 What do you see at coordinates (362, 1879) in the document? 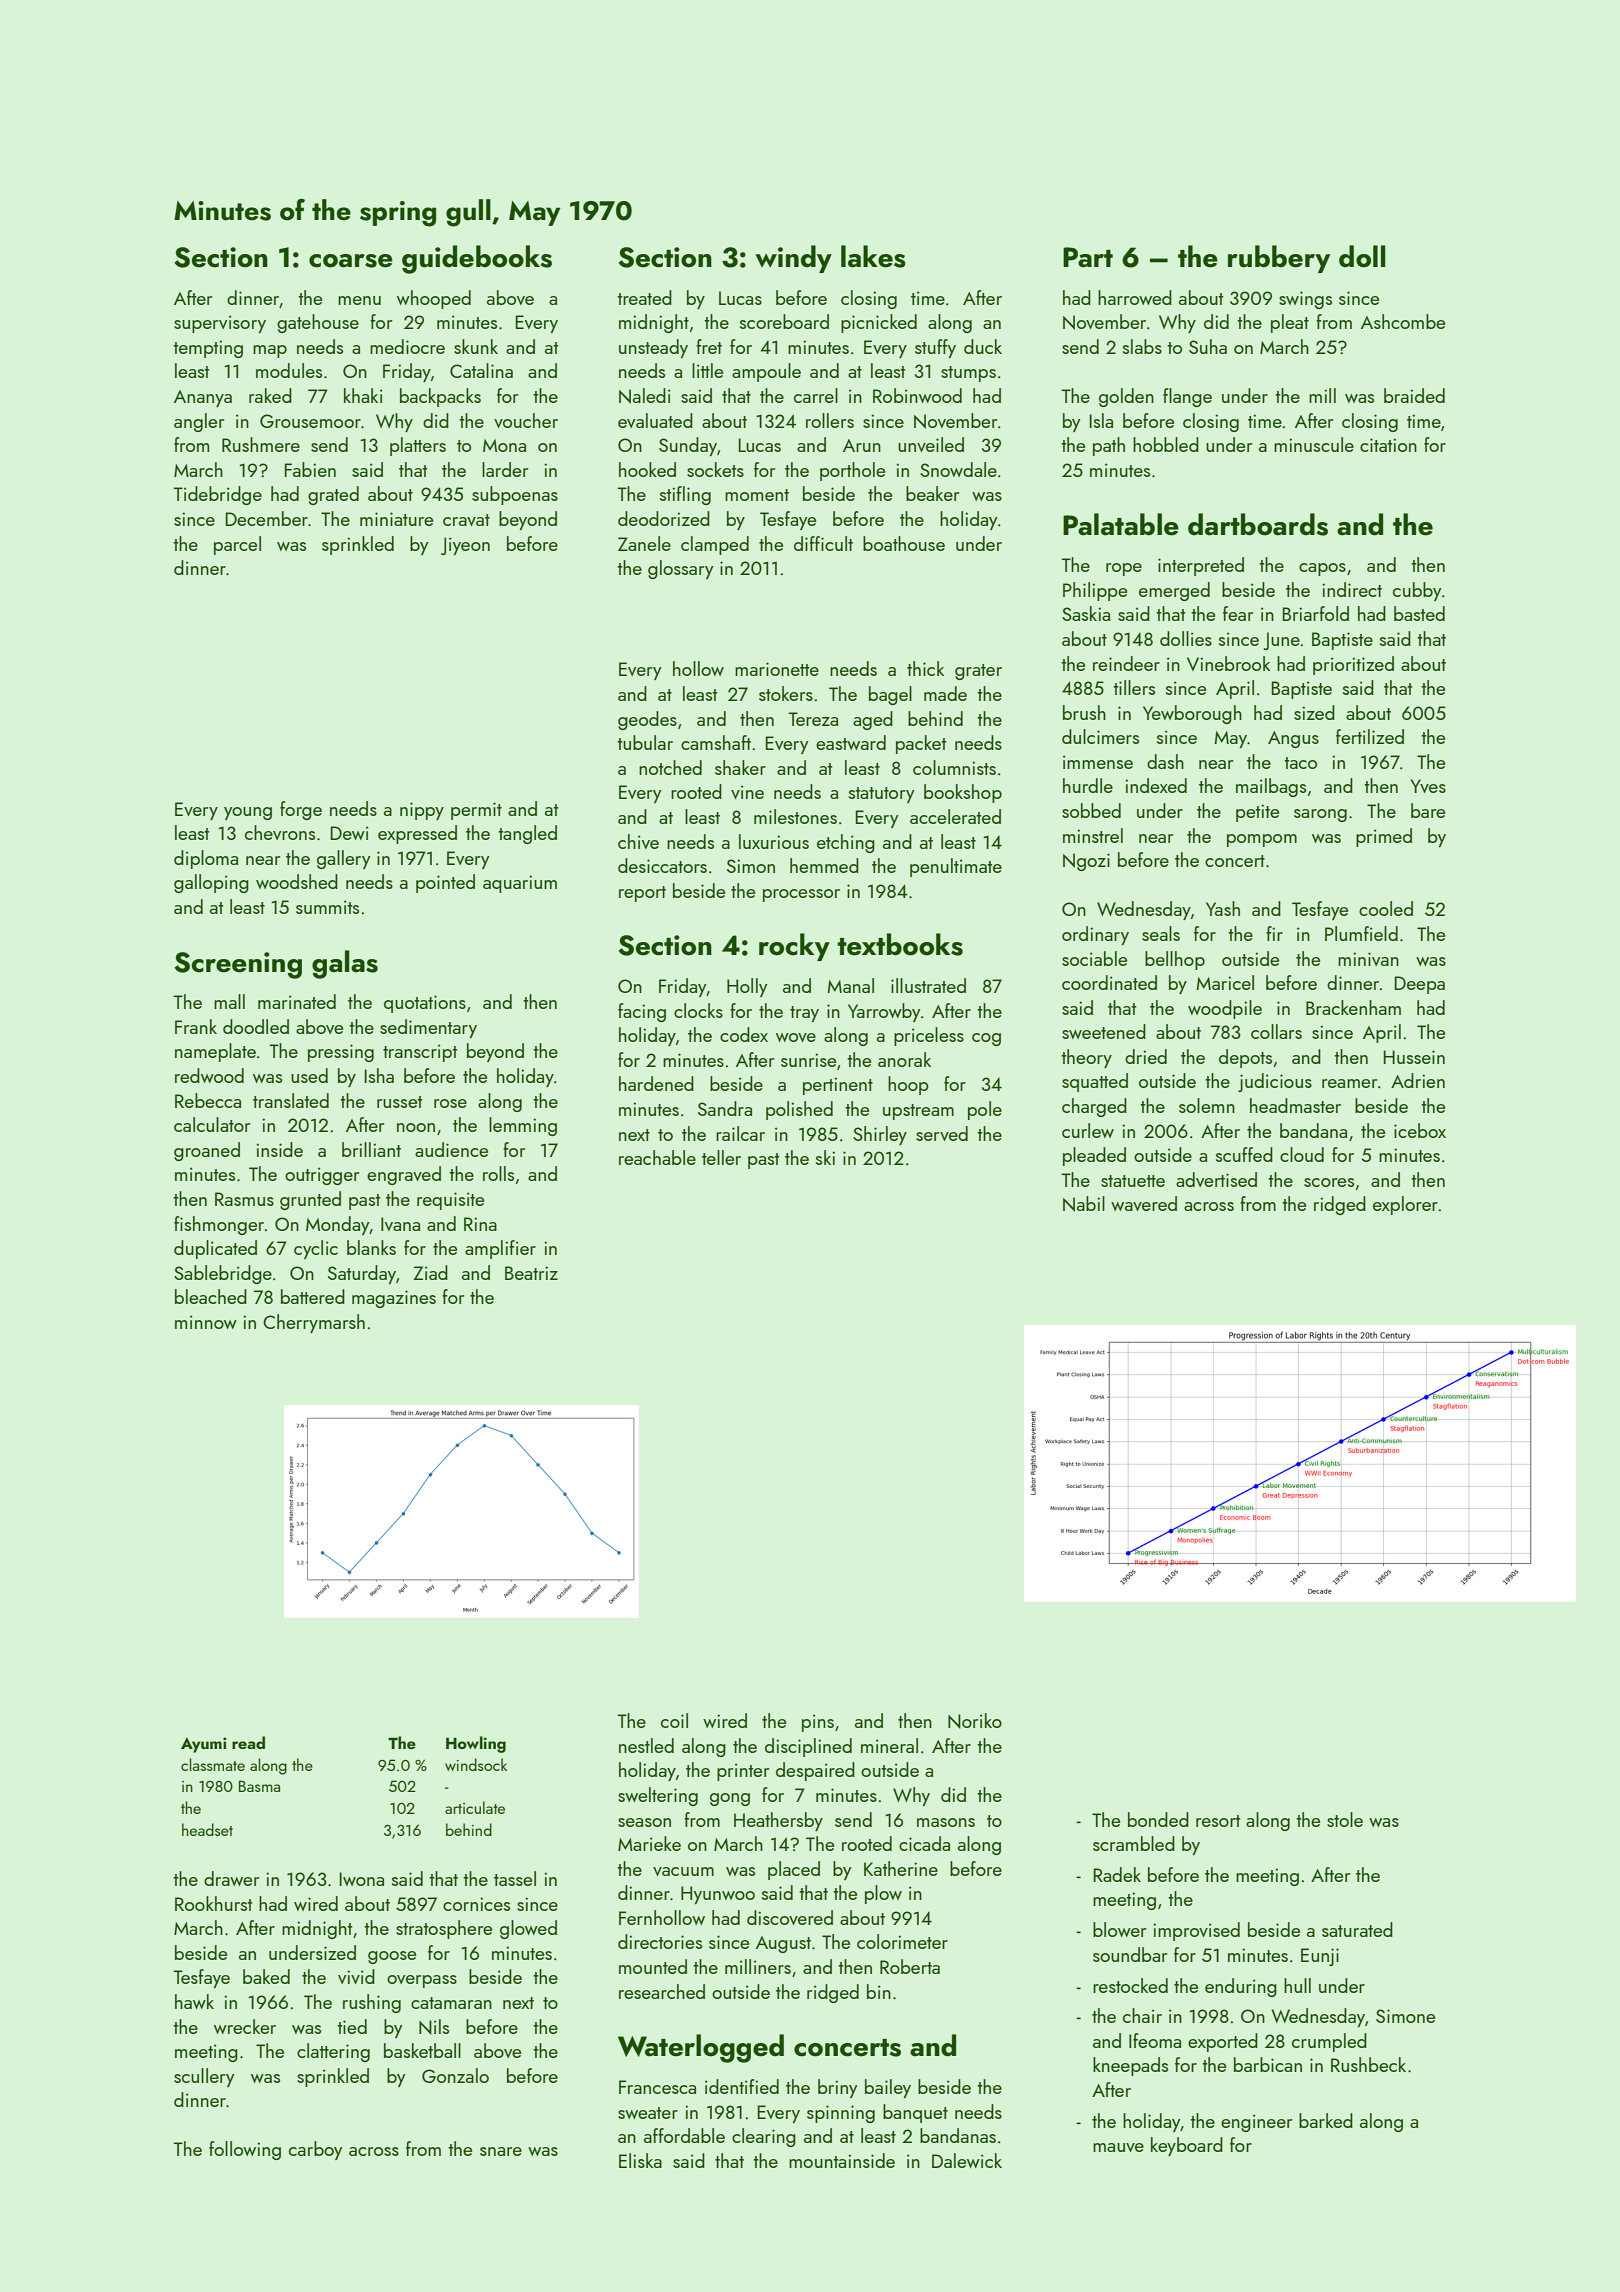
I see `Iwona` at bounding box center [362, 1879].
